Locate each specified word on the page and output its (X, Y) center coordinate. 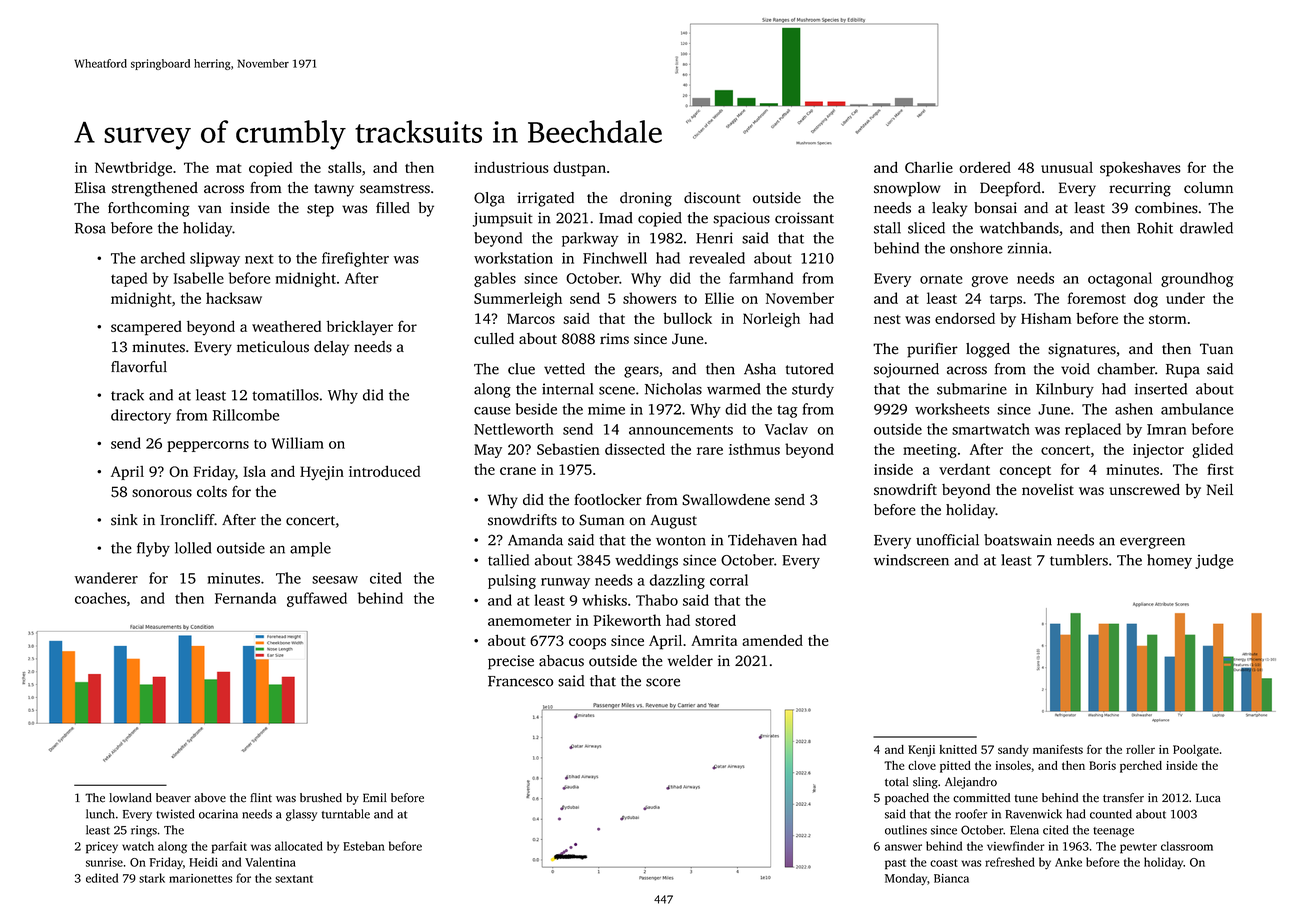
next (259, 259)
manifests (1058, 749)
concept (1025, 472)
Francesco (521, 681)
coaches (100, 598)
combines (1166, 208)
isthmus (754, 449)
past (895, 864)
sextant (294, 879)
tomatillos (285, 395)
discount (712, 198)
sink (124, 520)
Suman (601, 520)
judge (1214, 561)
